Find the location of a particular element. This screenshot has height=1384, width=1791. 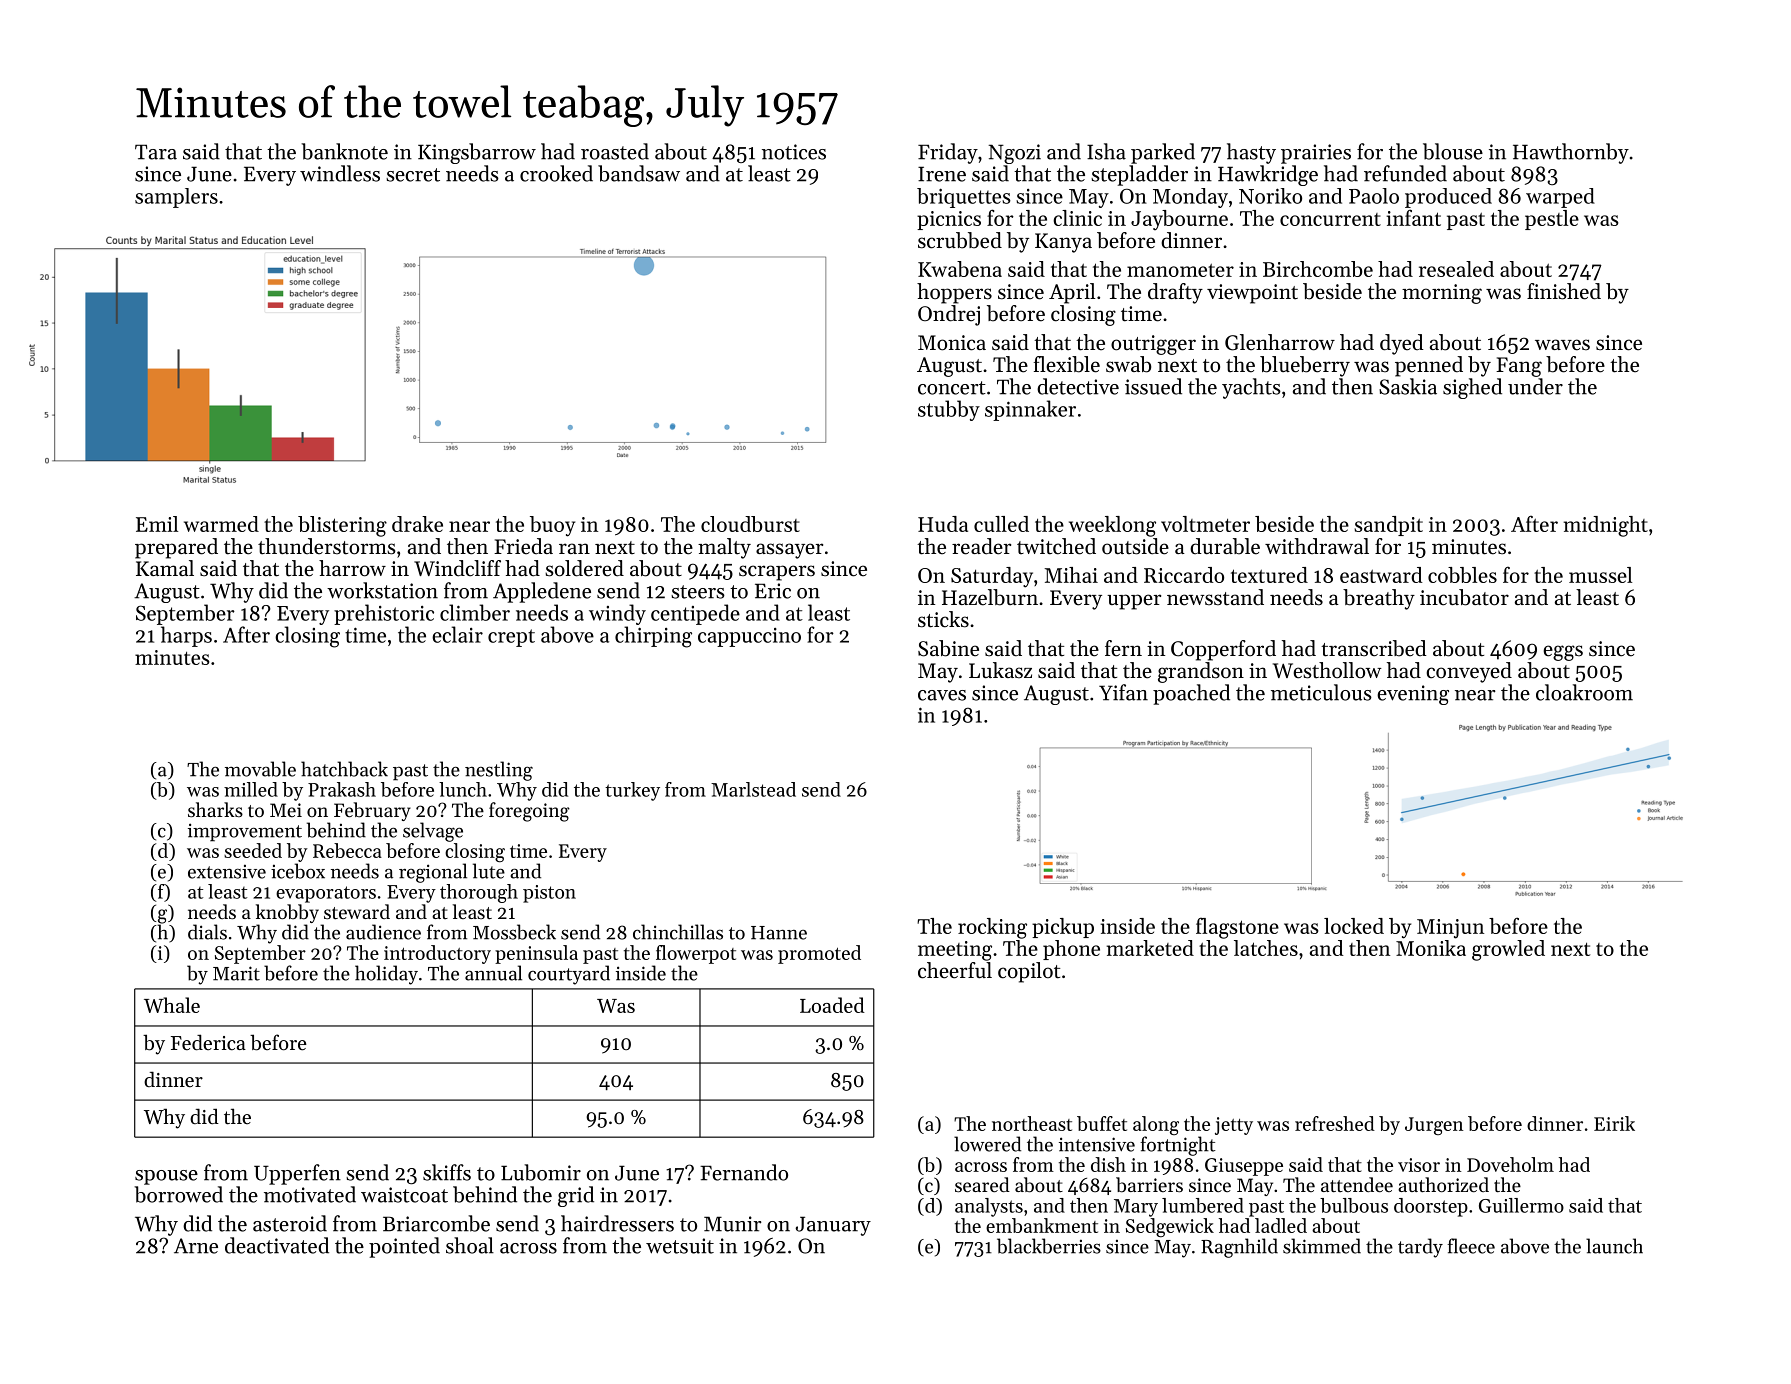

eggs is located at coordinates (1563, 653).
